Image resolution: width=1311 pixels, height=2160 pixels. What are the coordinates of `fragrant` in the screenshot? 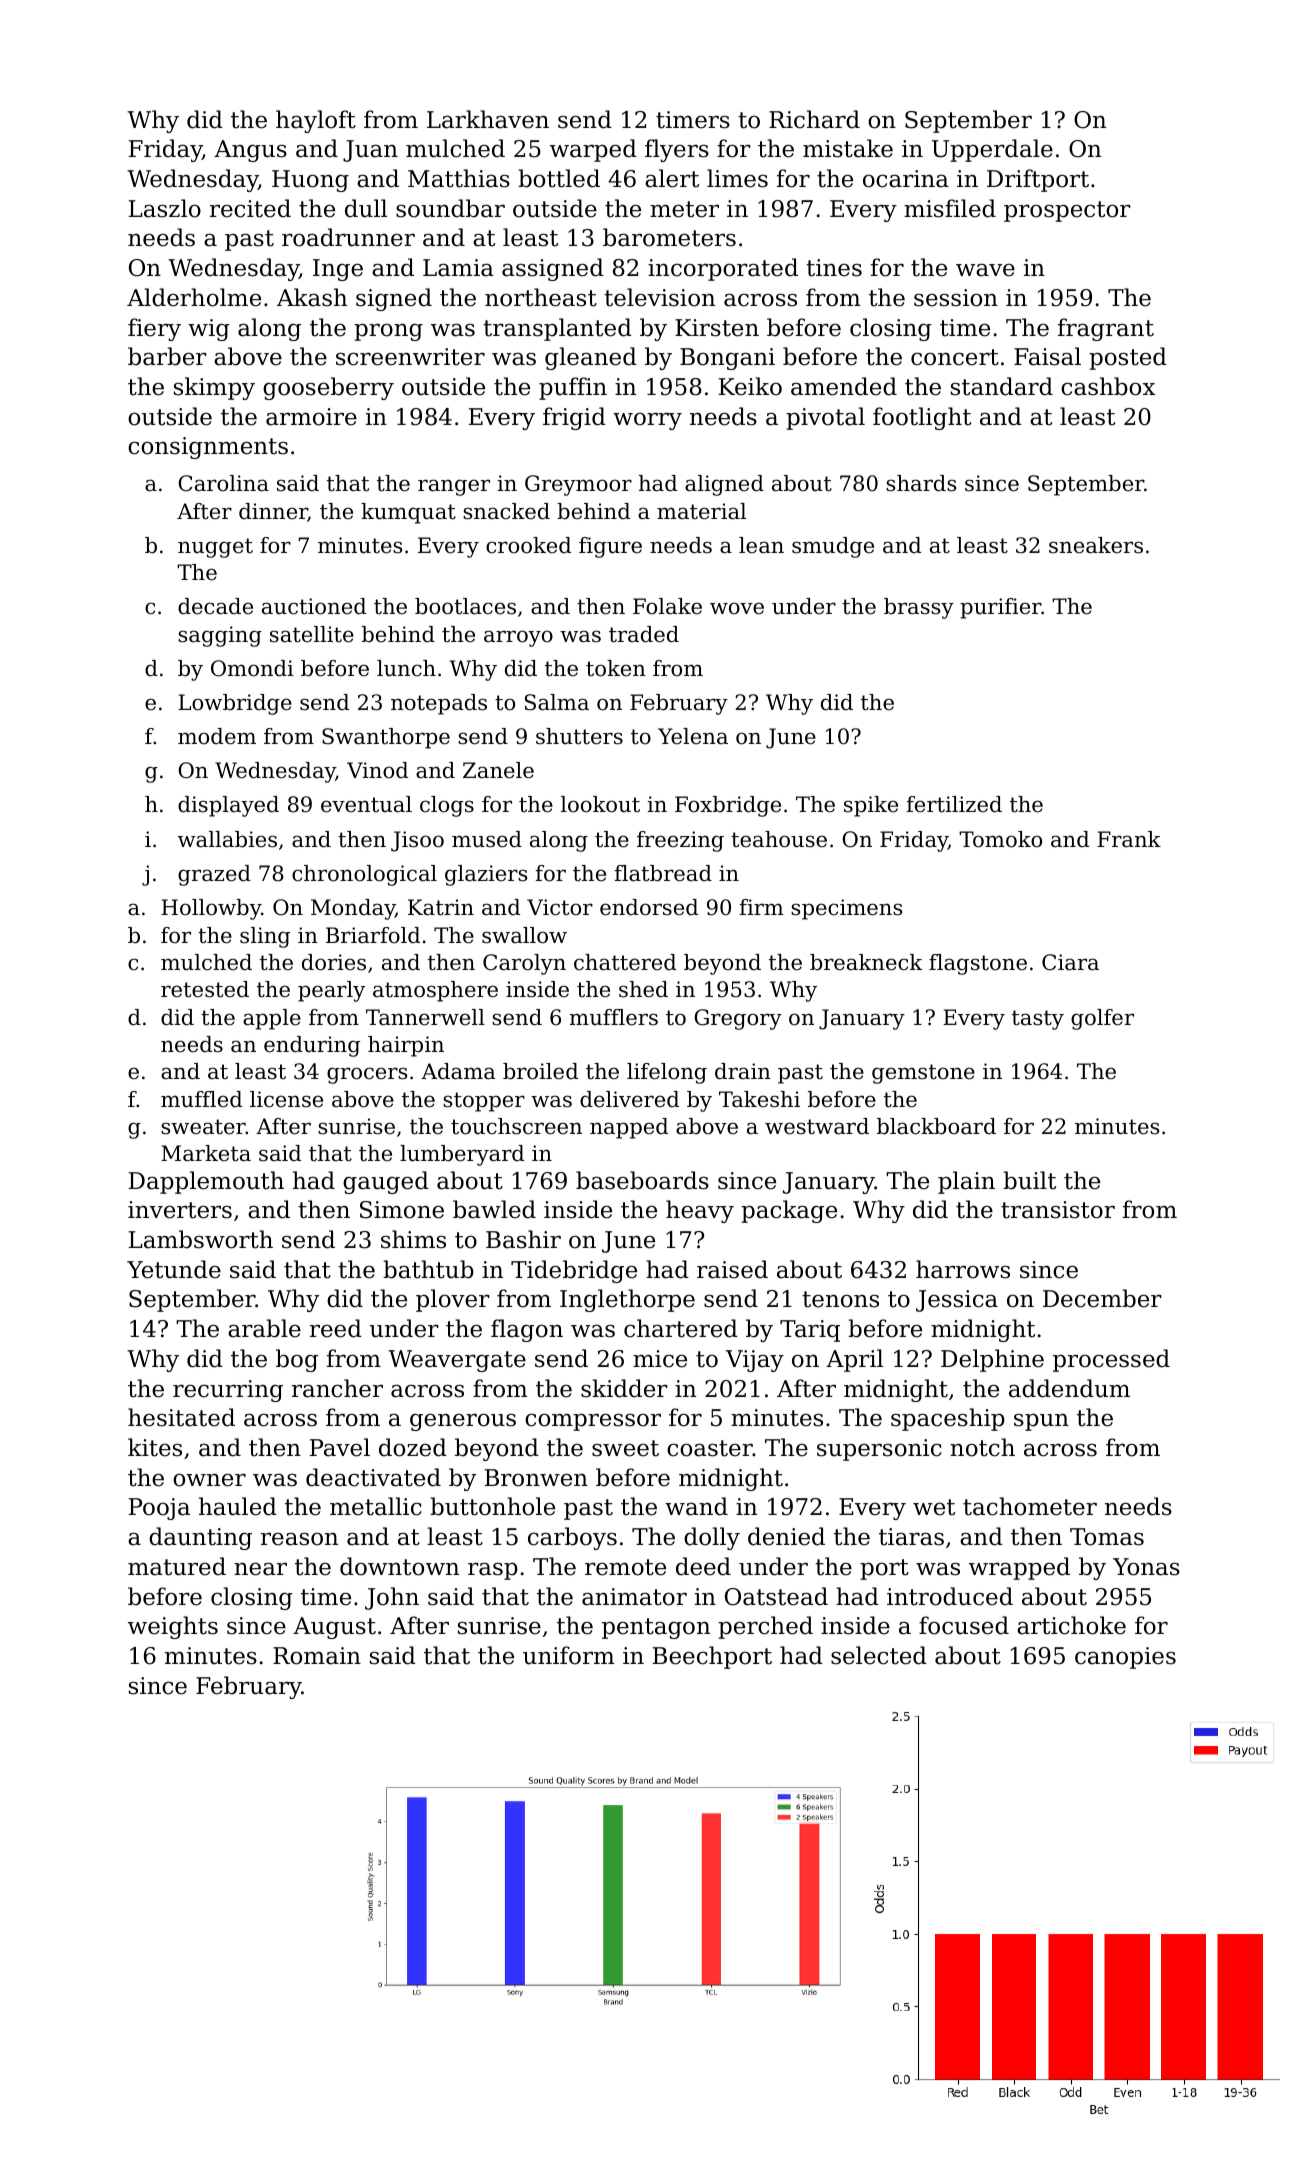 It's located at (1106, 329).
